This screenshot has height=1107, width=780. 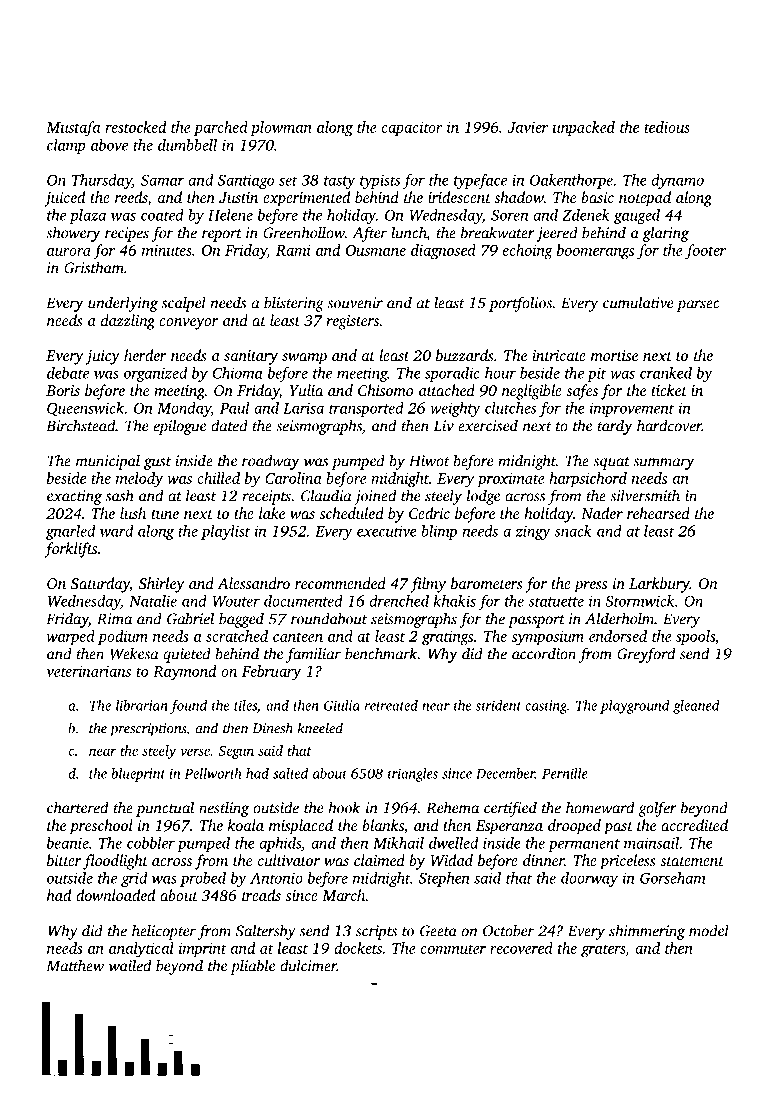 What do you see at coordinates (635, 707) in the screenshot?
I see `playground` at bounding box center [635, 707].
